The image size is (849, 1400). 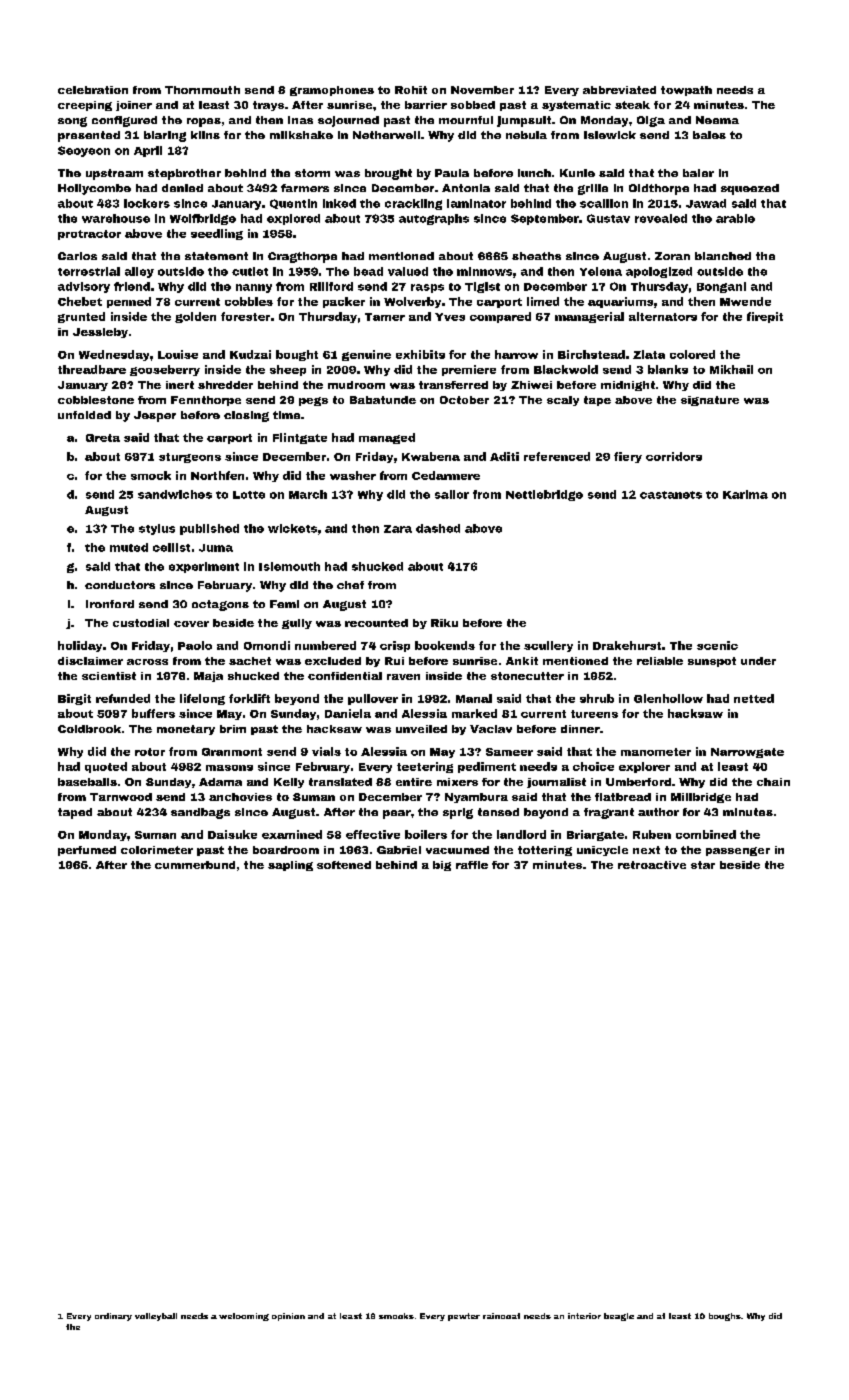 I want to click on interior, so click(x=584, y=1316).
